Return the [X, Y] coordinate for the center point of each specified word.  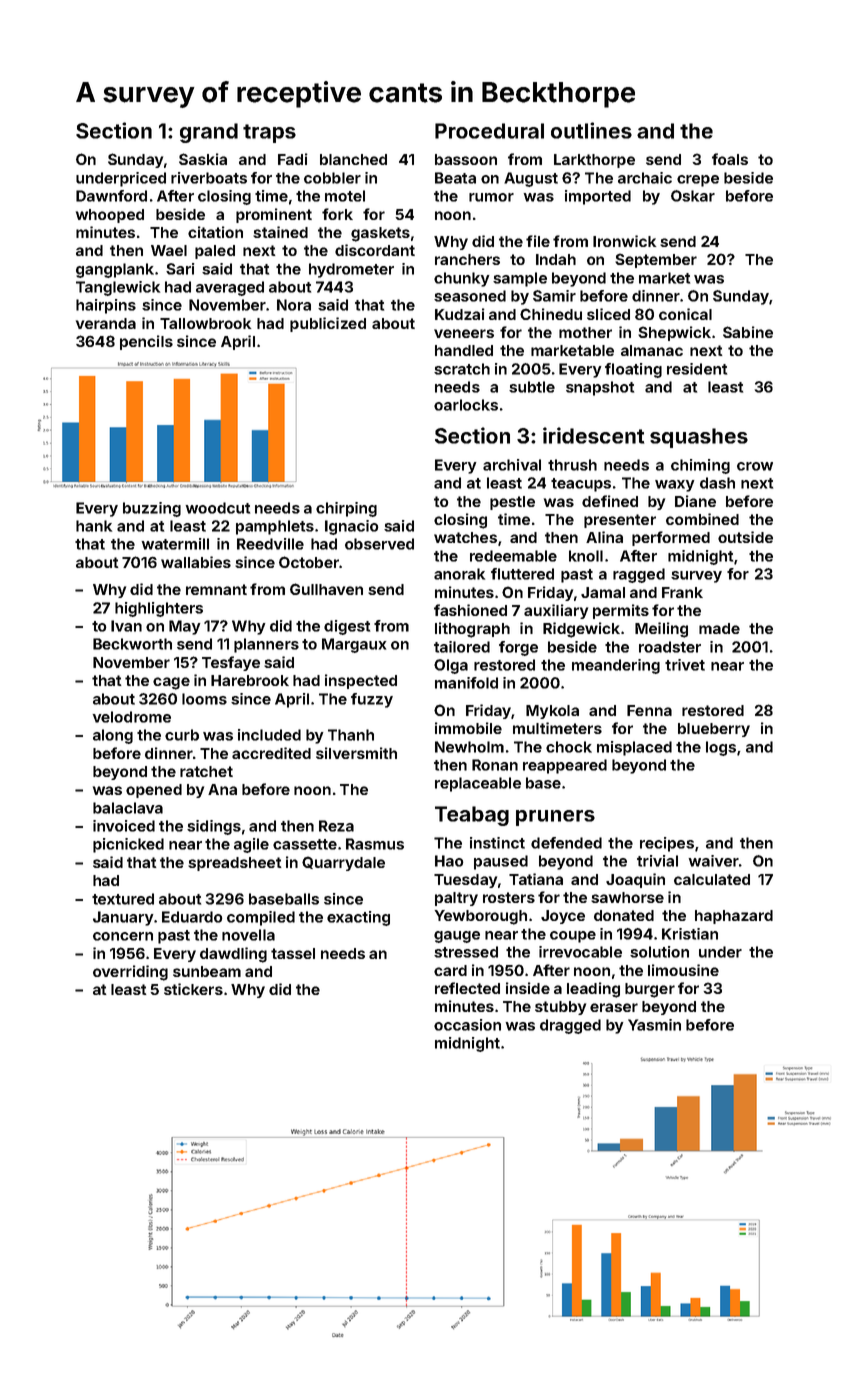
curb [182, 735]
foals [730, 159]
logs [721, 748]
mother [585, 332]
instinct [497, 843]
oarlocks [466, 405]
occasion [467, 1025]
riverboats [209, 178]
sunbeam [207, 971]
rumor [491, 197]
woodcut [218, 508]
